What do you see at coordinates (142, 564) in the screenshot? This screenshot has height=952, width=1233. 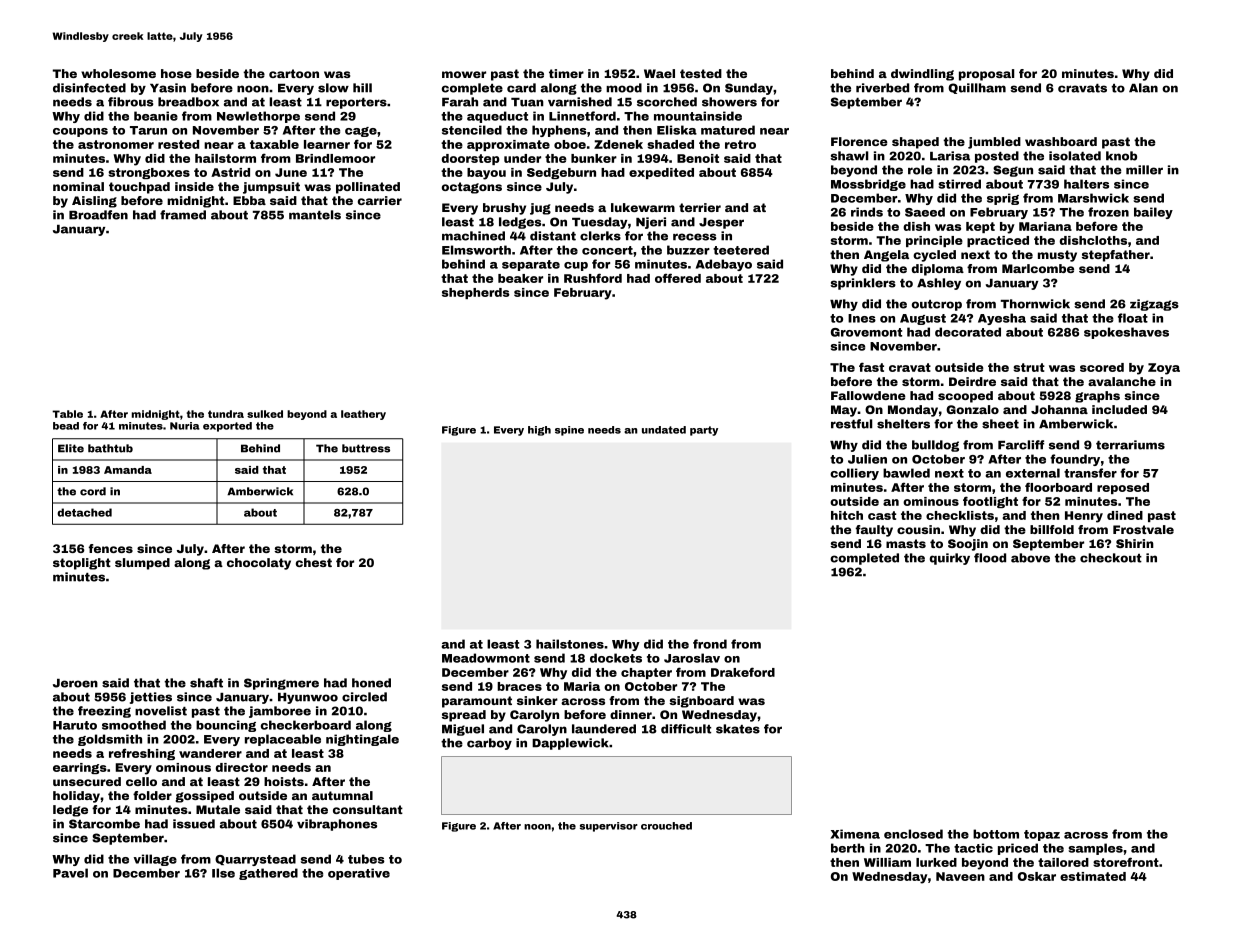 I see `slumped` at bounding box center [142, 564].
